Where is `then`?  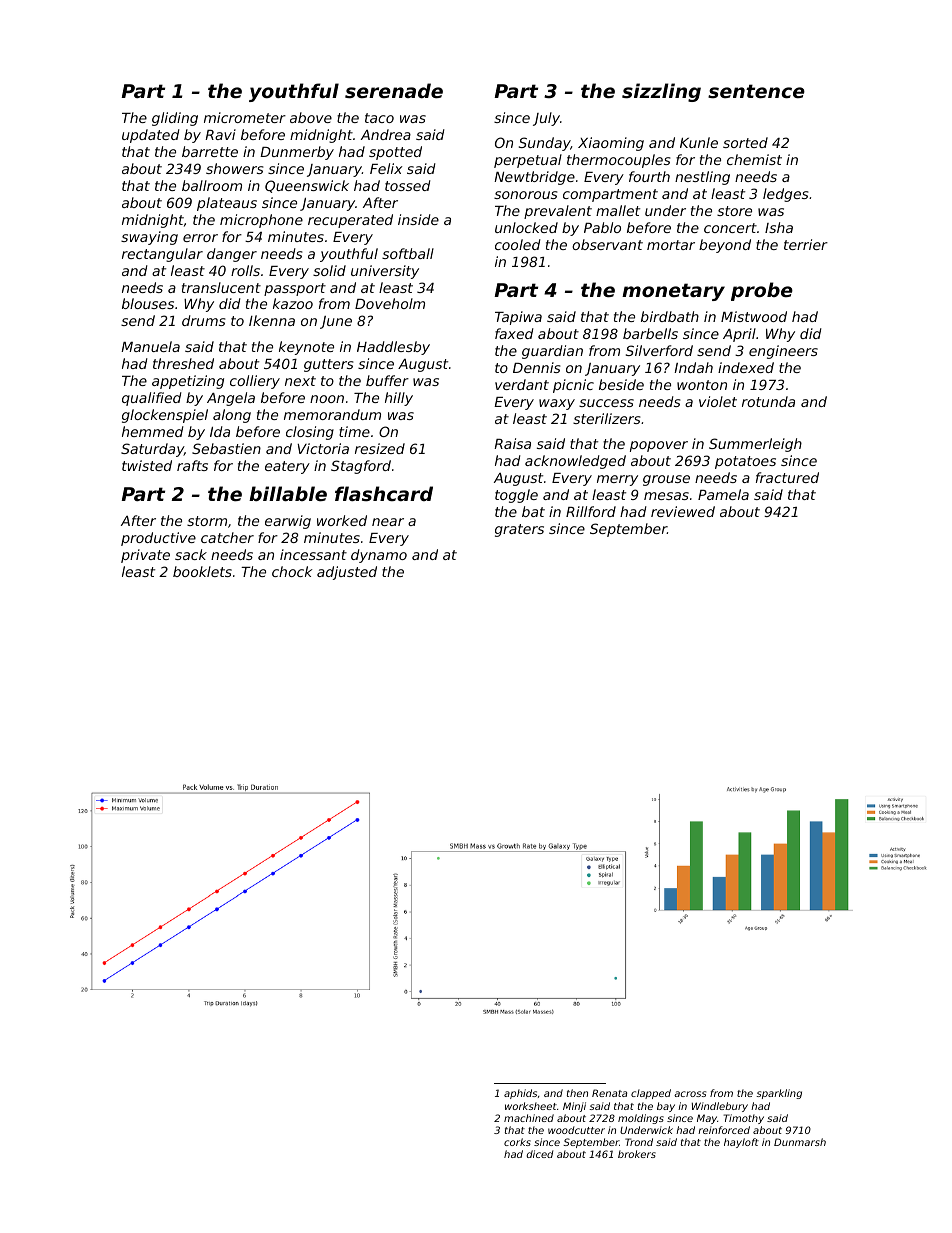 then is located at coordinates (577, 1093).
